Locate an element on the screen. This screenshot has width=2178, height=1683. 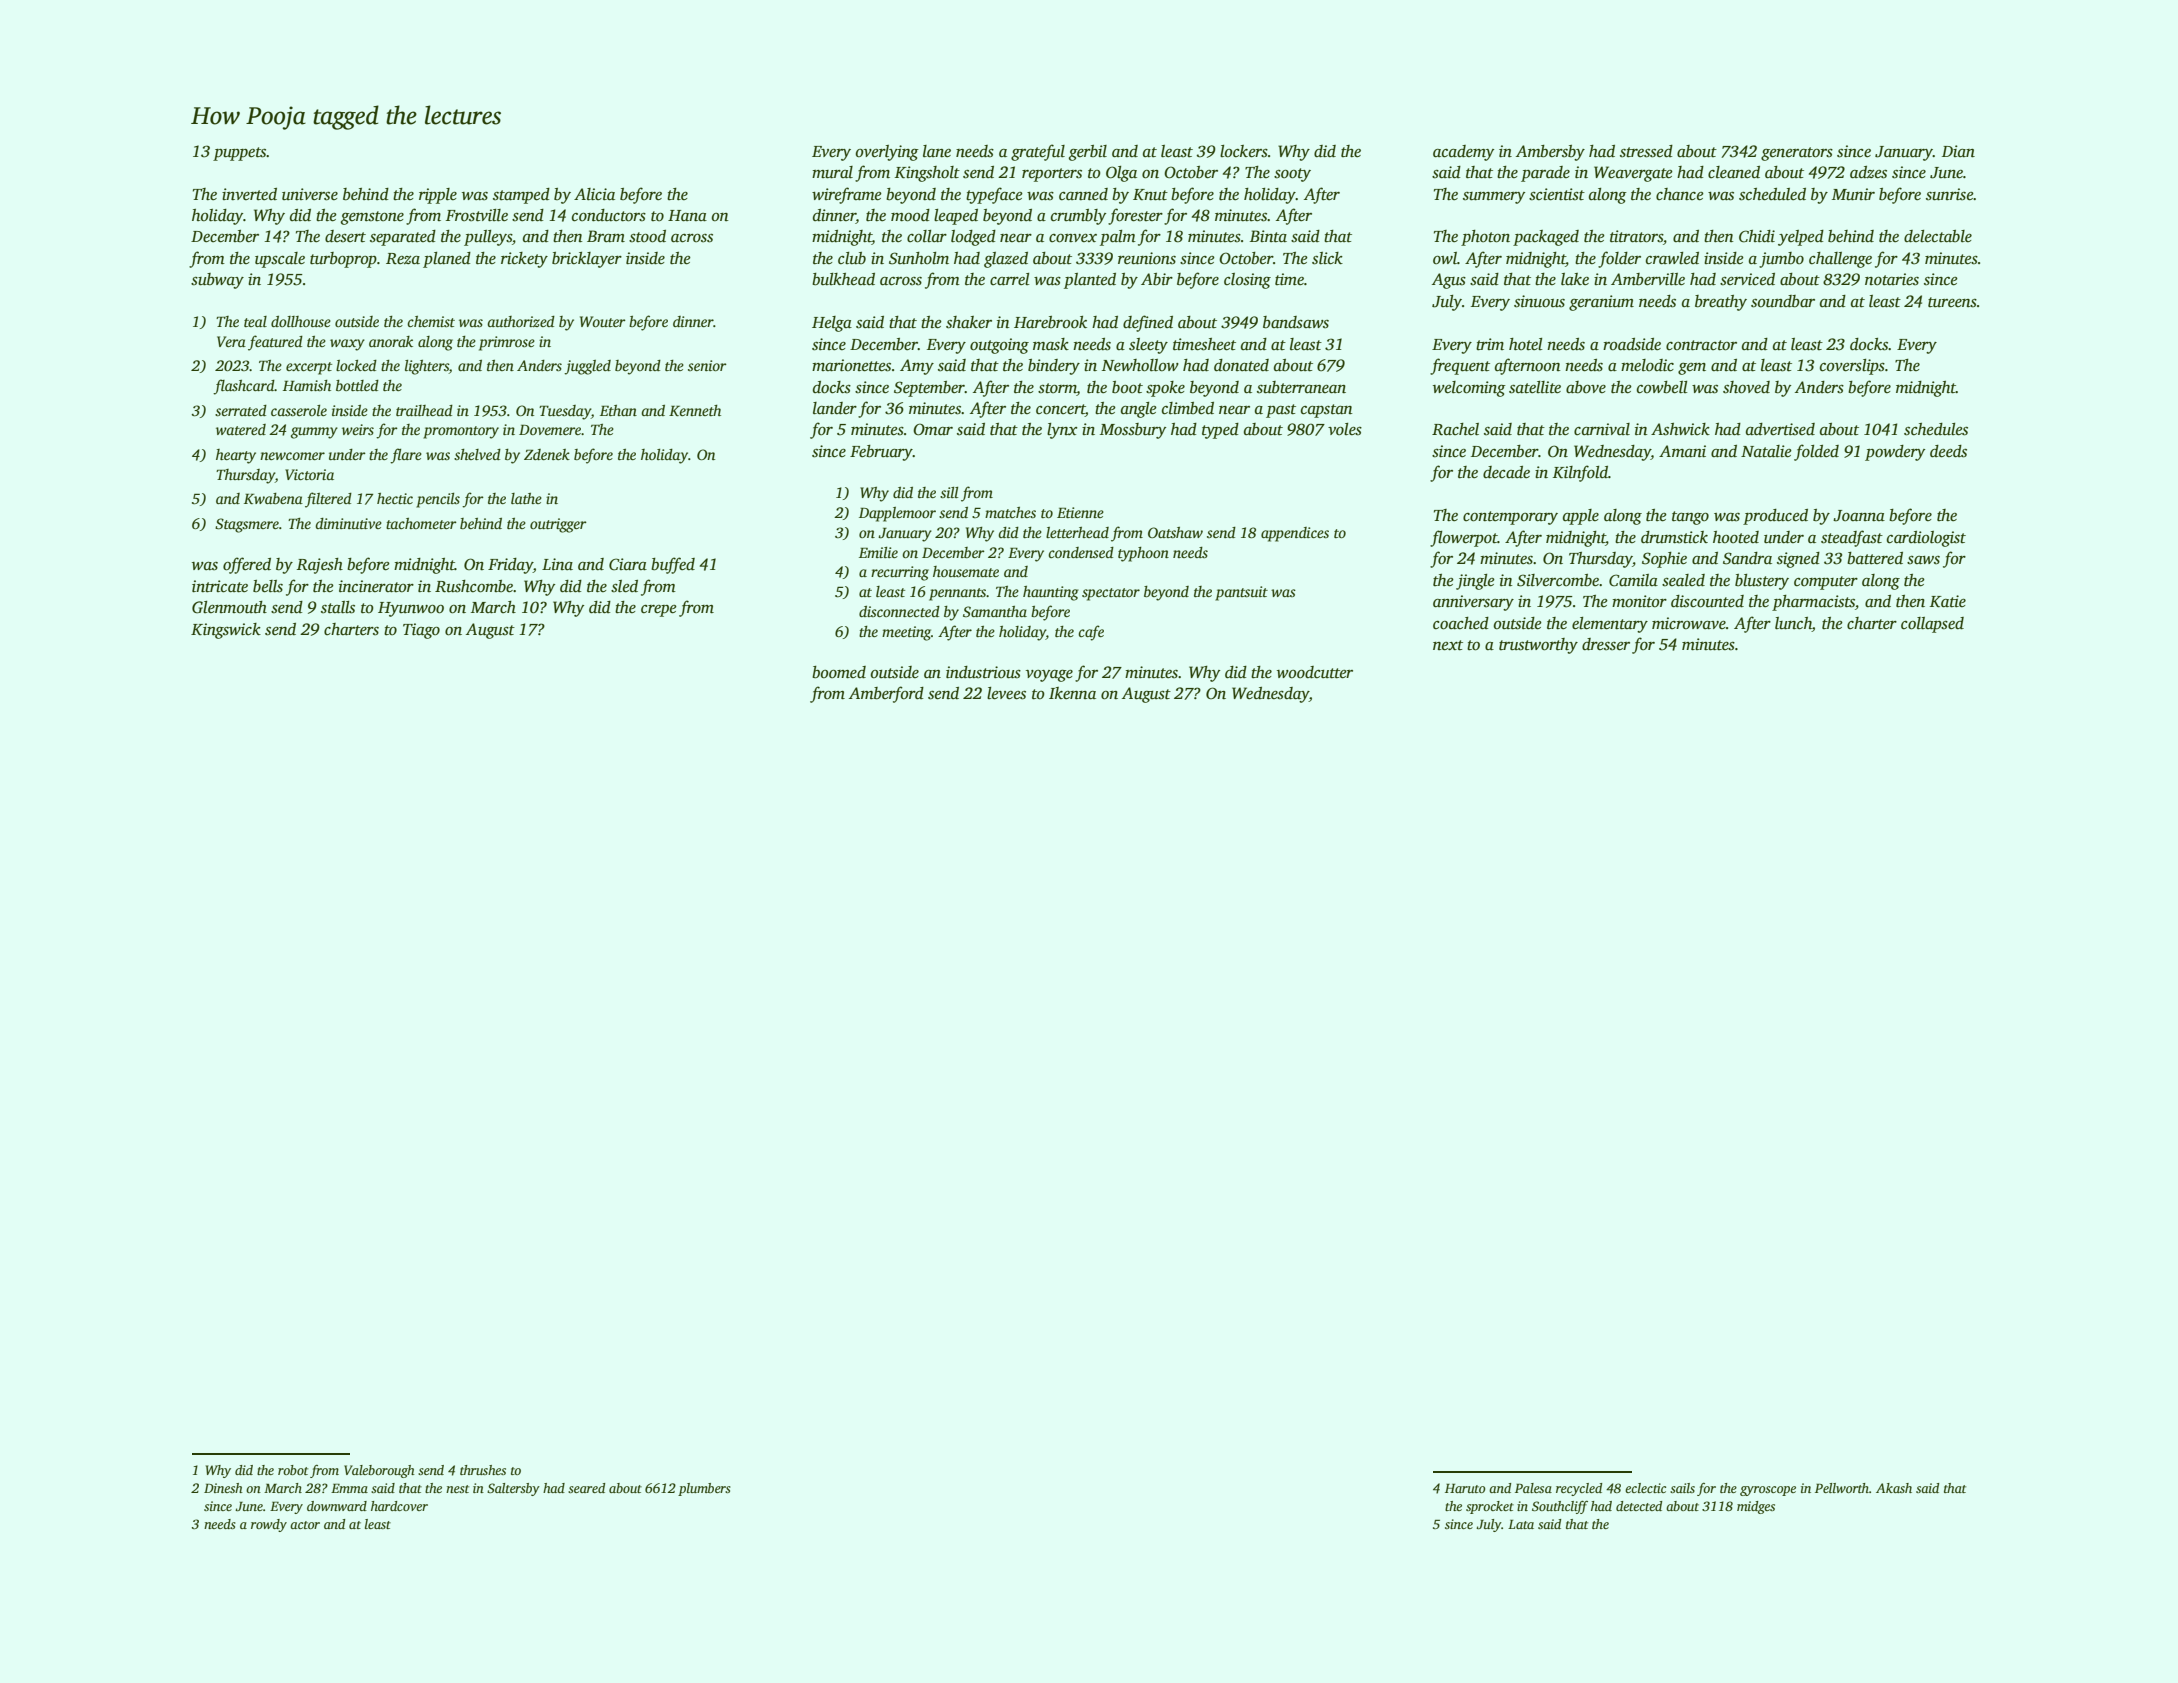
Kingswick is located at coordinates (226, 631).
